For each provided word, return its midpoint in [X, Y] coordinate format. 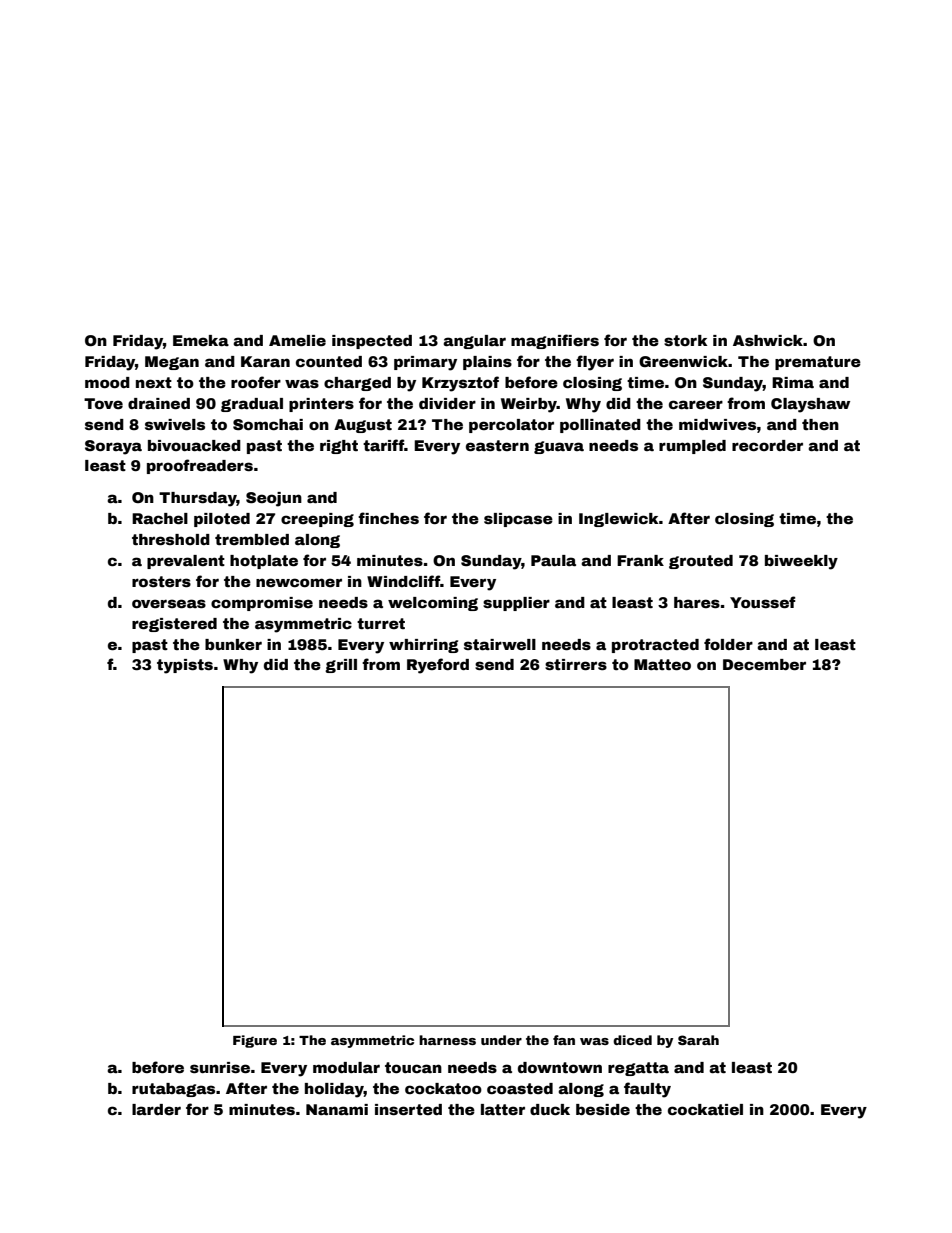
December [764, 664]
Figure [255, 1041]
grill [341, 666]
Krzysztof [460, 384]
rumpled [692, 447]
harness [447, 1040]
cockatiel [705, 1109]
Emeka [201, 340]
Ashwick [768, 340]
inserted [408, 1109]
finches [388, 518]
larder [156, 1109]
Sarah [698, 1040]
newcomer [299, 582]
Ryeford [438, 666]
